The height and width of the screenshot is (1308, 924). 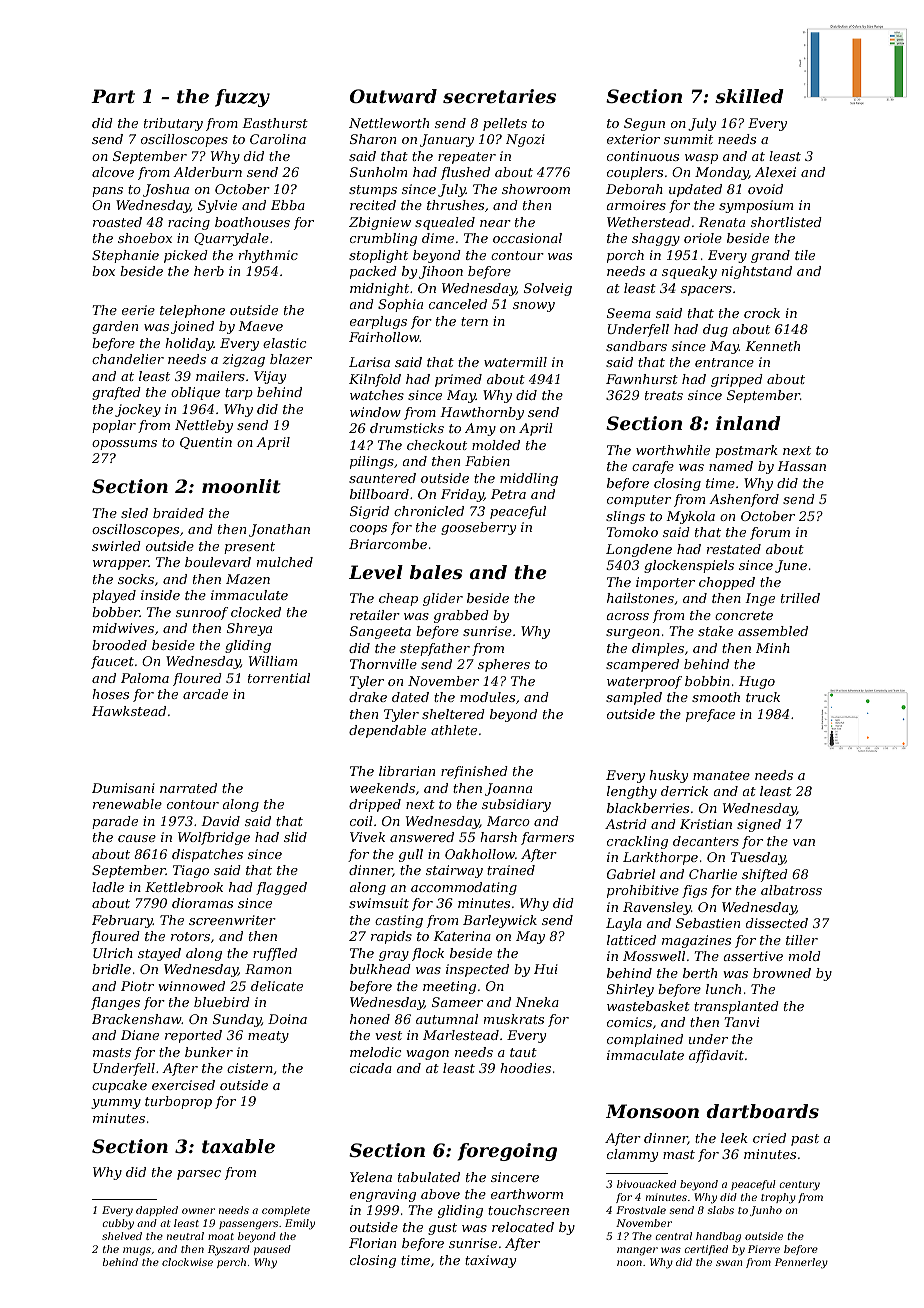 I want to click on fuzzy, so click(x=242, y=98).
